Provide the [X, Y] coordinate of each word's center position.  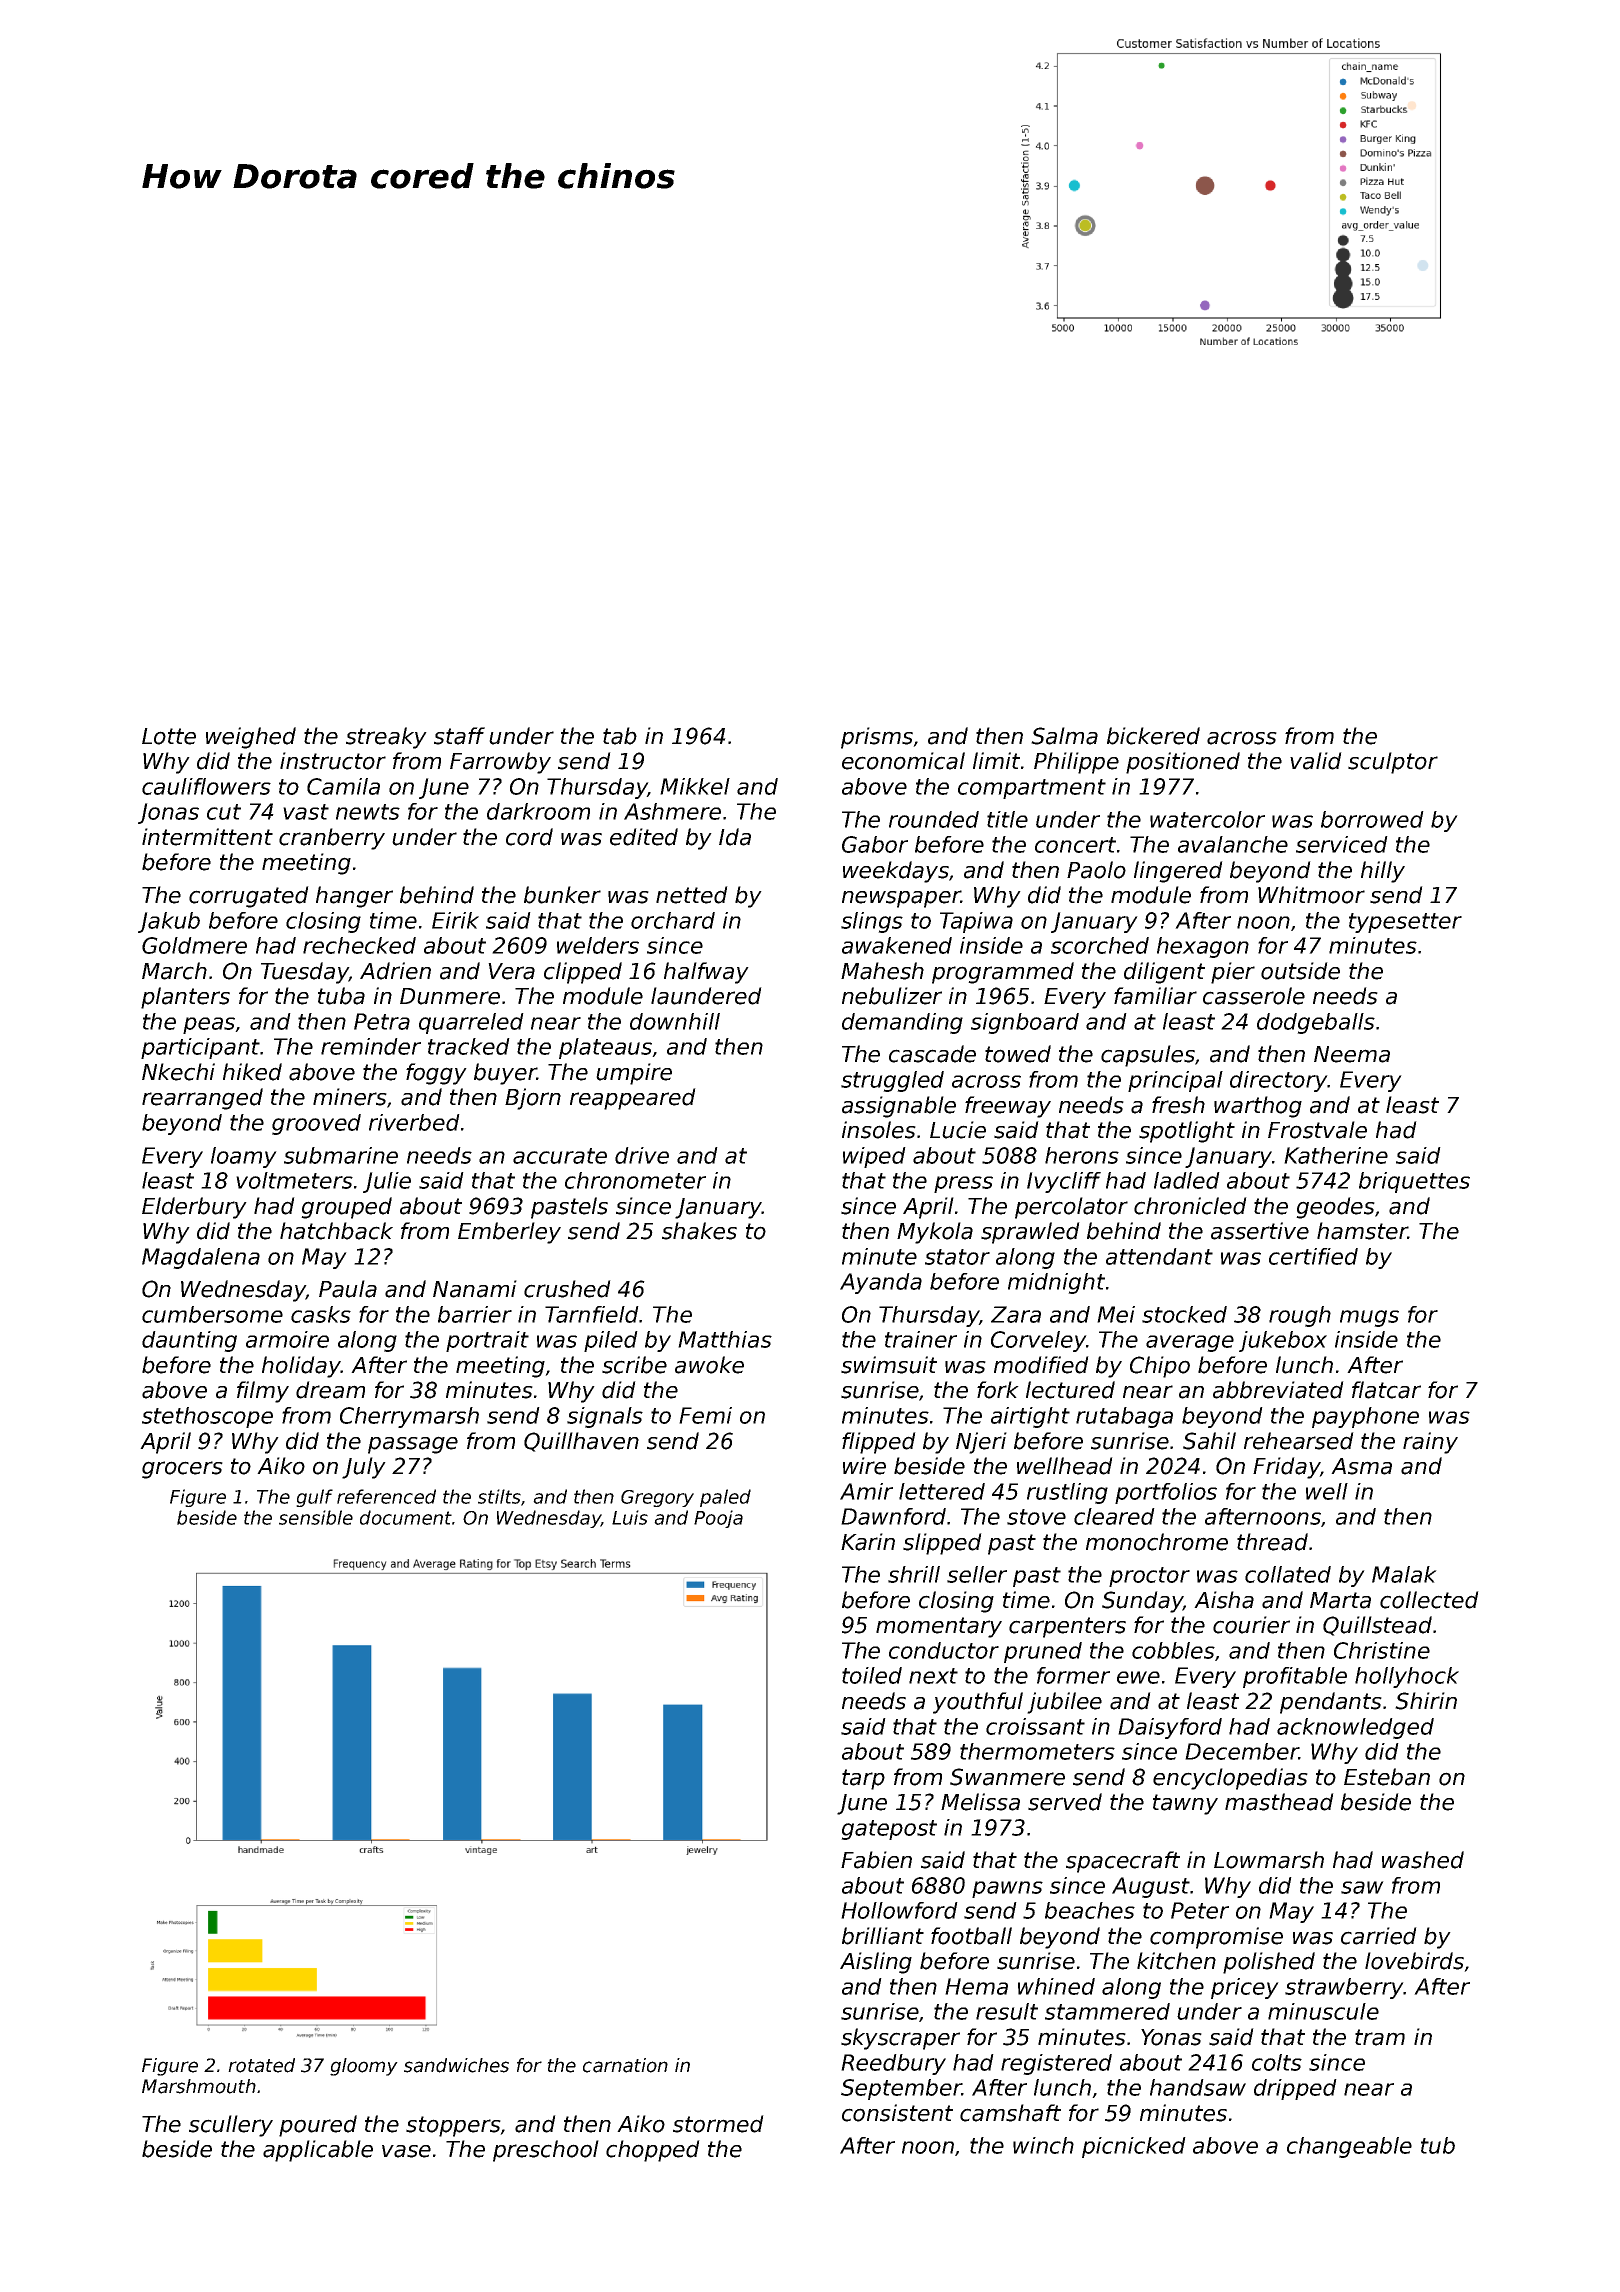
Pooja [718, 1519]
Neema [1352, 1054]
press [963, 1184]
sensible [316, 1517]
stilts [499, 1496]
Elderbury [194, 1208]
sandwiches [456, 2065]
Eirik [455, 920]
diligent [1164, 973]
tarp [863, 1779]
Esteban [1387, 1777]
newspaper [901, 899]
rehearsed [1299, 1441]
